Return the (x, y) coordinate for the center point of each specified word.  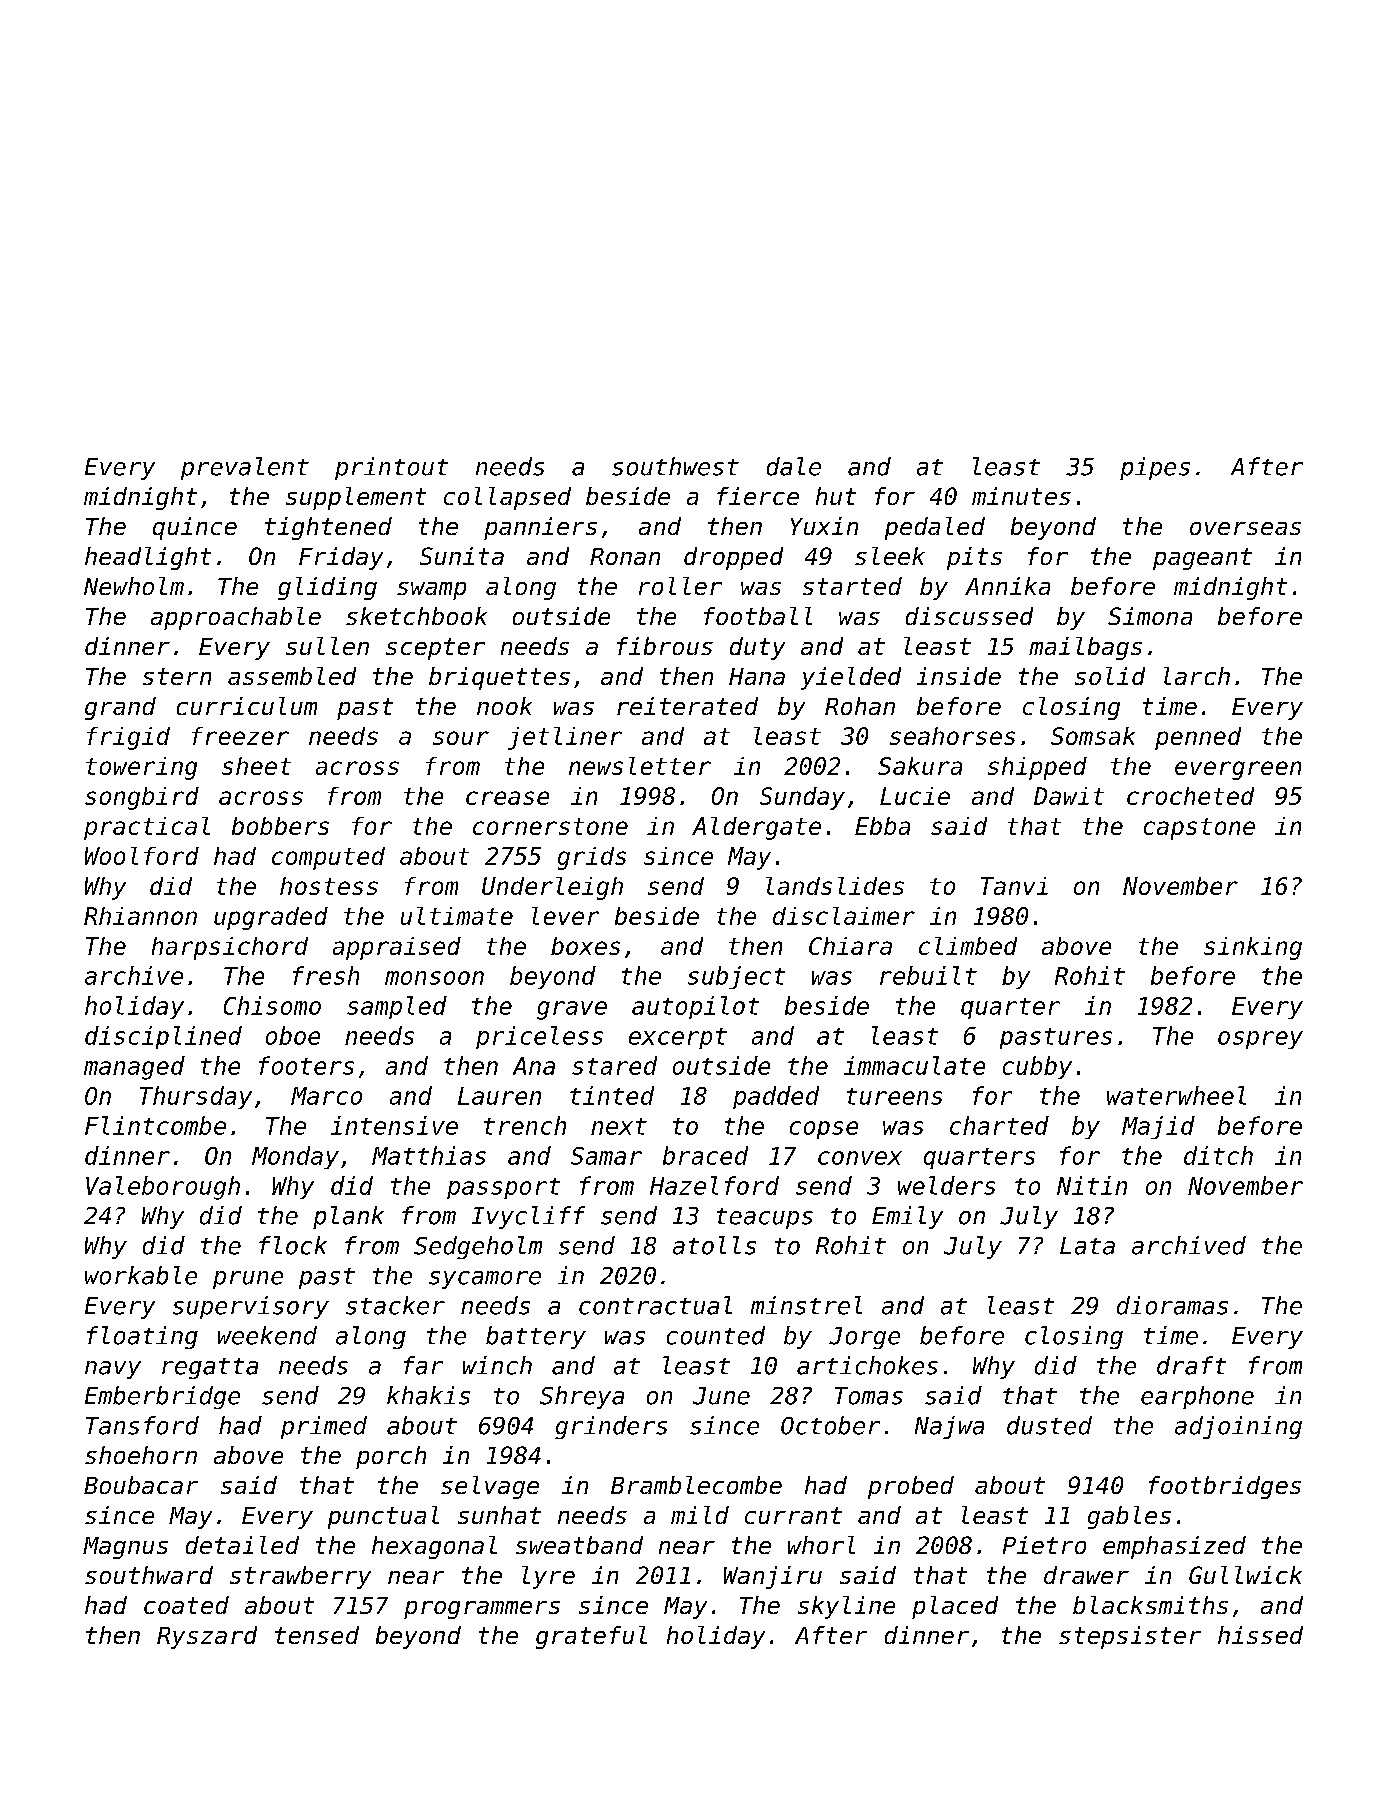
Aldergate (756, 828)
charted (999, 1125)
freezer (240, 736)
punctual (383, 1517)
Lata (1087, 1246)
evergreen (1238, 770)
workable (141, 1275)
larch (1197, 676)
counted (716, 1335)
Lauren (499, 1096)
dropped (733, 558)
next (619, 1126)
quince (195, 528)
